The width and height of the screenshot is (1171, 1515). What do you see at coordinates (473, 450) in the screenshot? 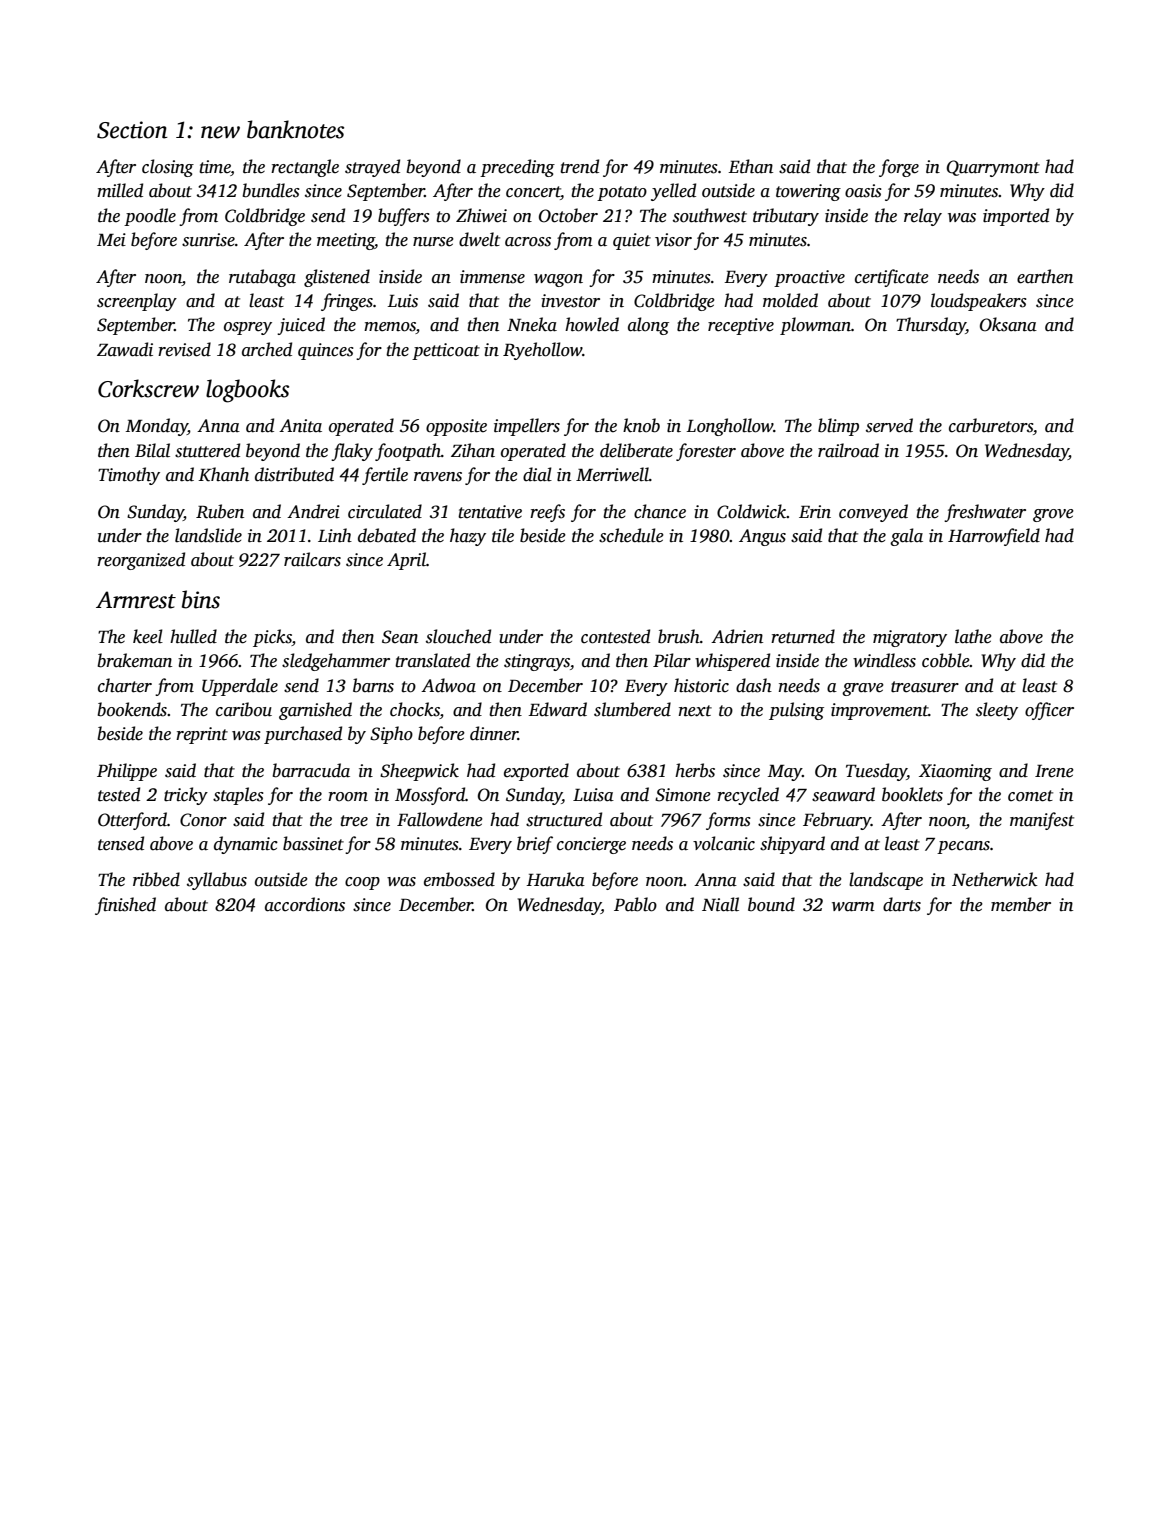
I see `Zihan` at bounding box center [473, 450].
